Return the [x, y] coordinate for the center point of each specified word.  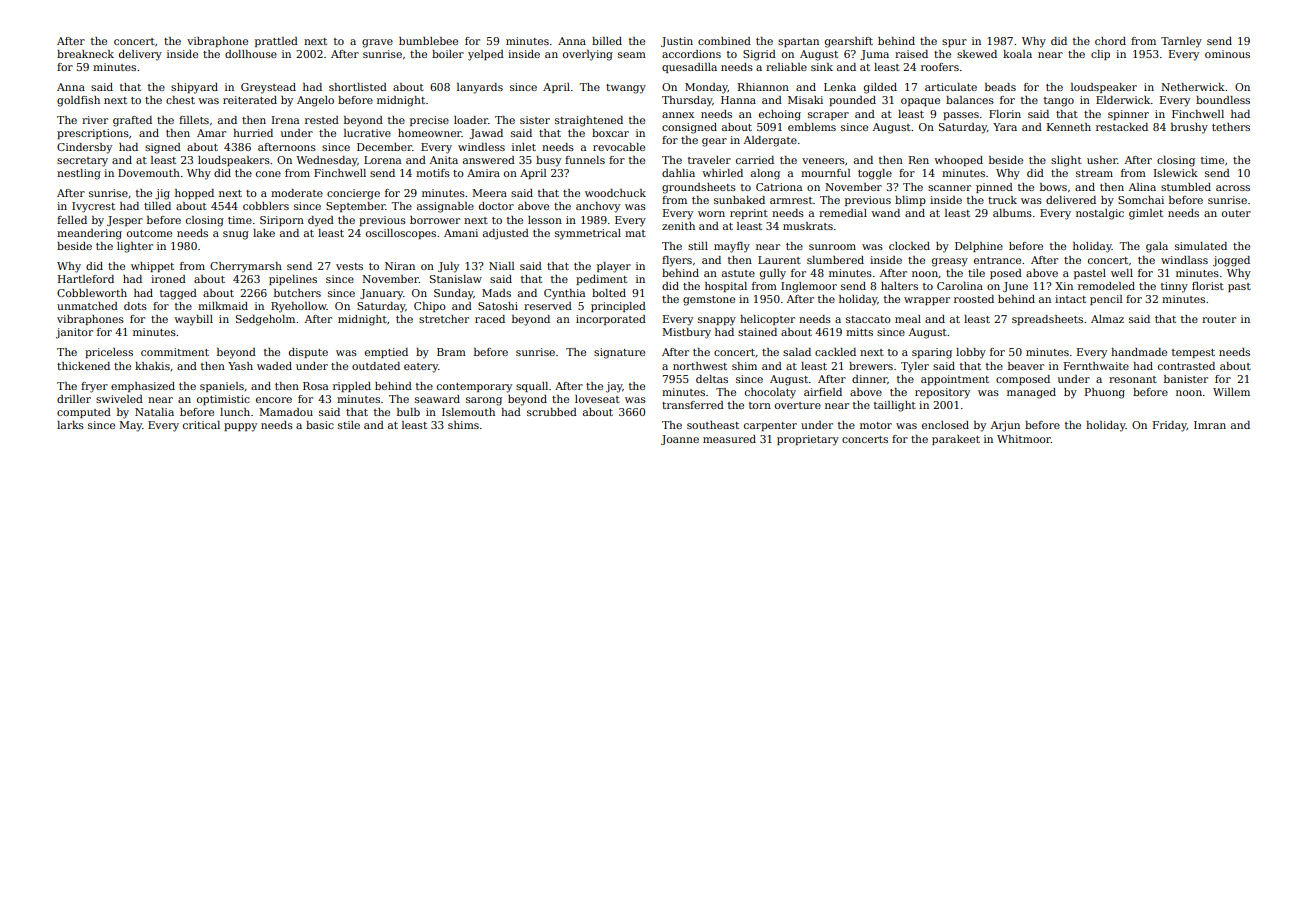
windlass [1184, 260]
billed [607, 41]
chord [1110, 41]
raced [490, 319]
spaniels [222, 387]
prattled [276, 42]
